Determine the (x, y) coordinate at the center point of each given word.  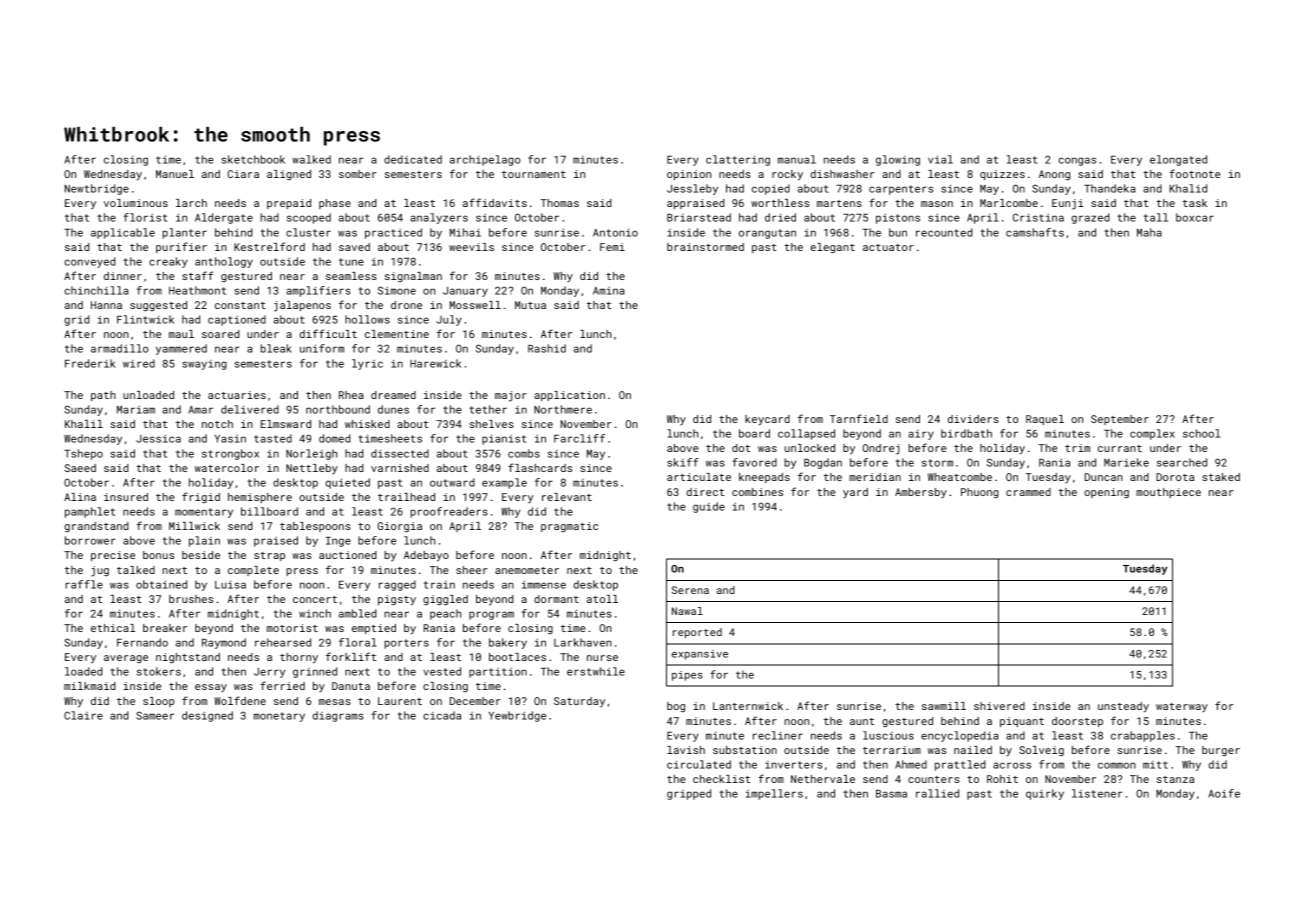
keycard (767, 420)
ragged (397, 585)
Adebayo (426, 556)
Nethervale (823, 779)
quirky (1045, 794)
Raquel (1045, 420)
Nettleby (312, 469)
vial (940, 159)
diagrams (338, 716)
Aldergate (224, 218)
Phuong (980, 493)
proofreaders (449, 512)
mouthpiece (1168, 493)
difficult (328, 333)
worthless (780, 203)
